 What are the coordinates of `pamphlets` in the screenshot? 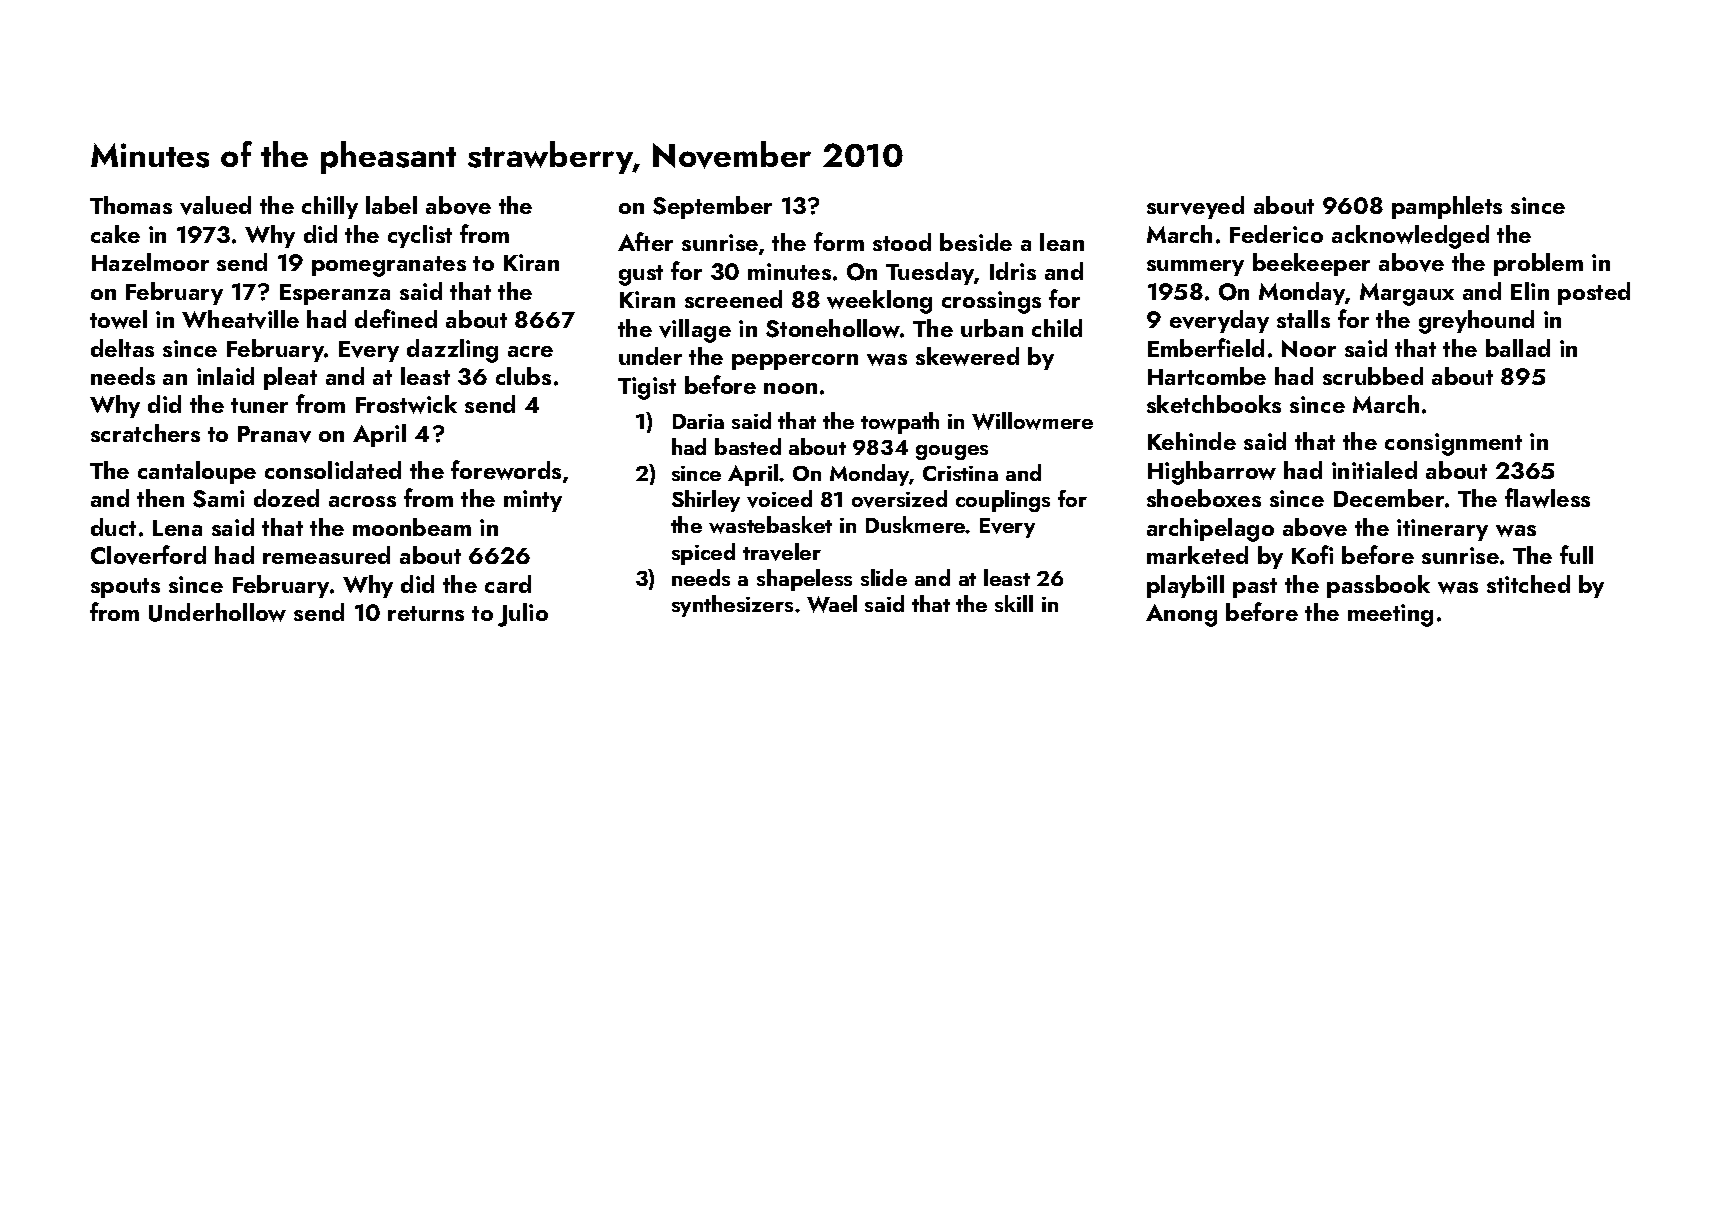 It's located at (1447, 207).
